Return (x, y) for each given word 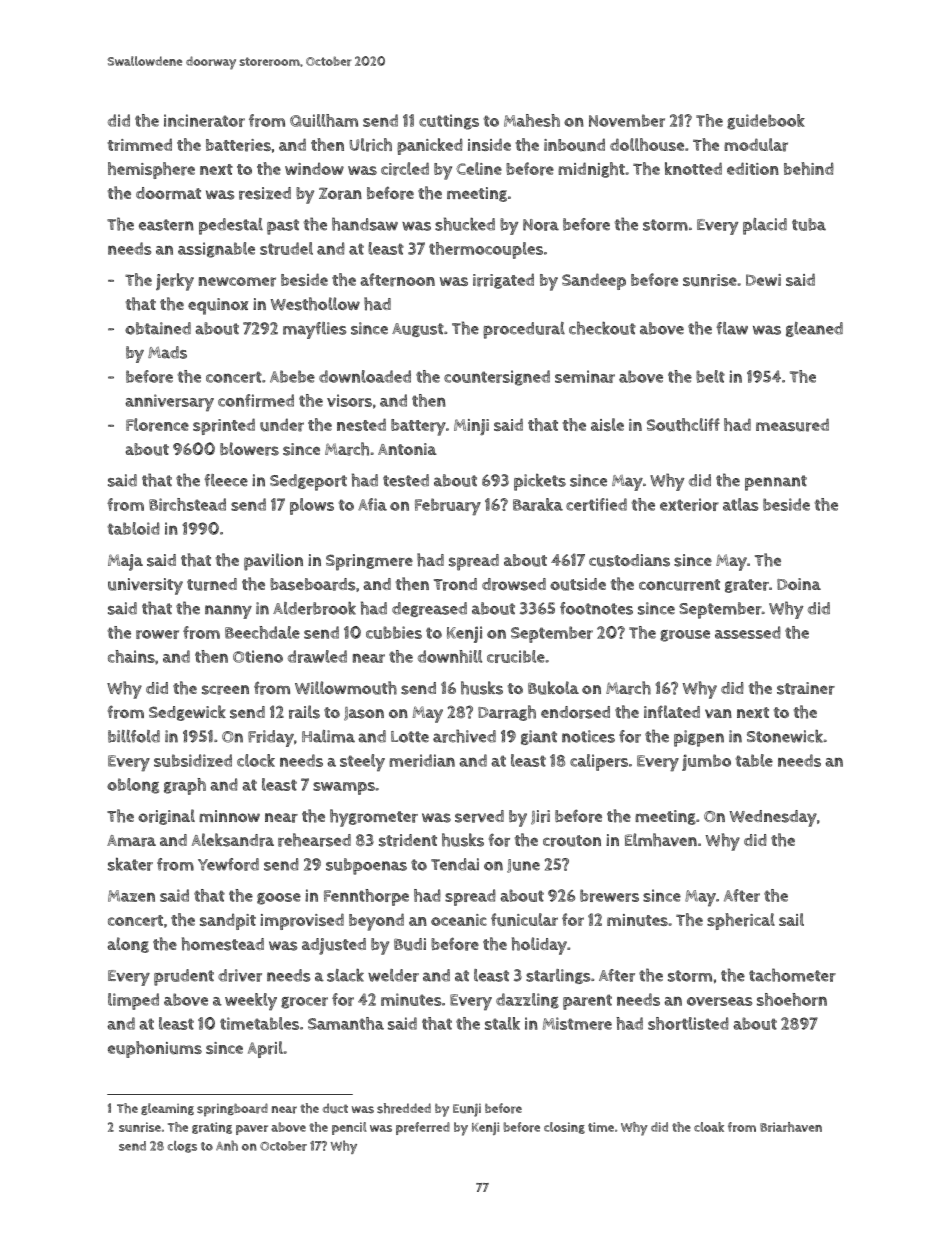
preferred (423, 1128)
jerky (175, 282)
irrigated (503, 281)
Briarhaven (791, 1127)
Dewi (763, 280)
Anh (227, 1145)
